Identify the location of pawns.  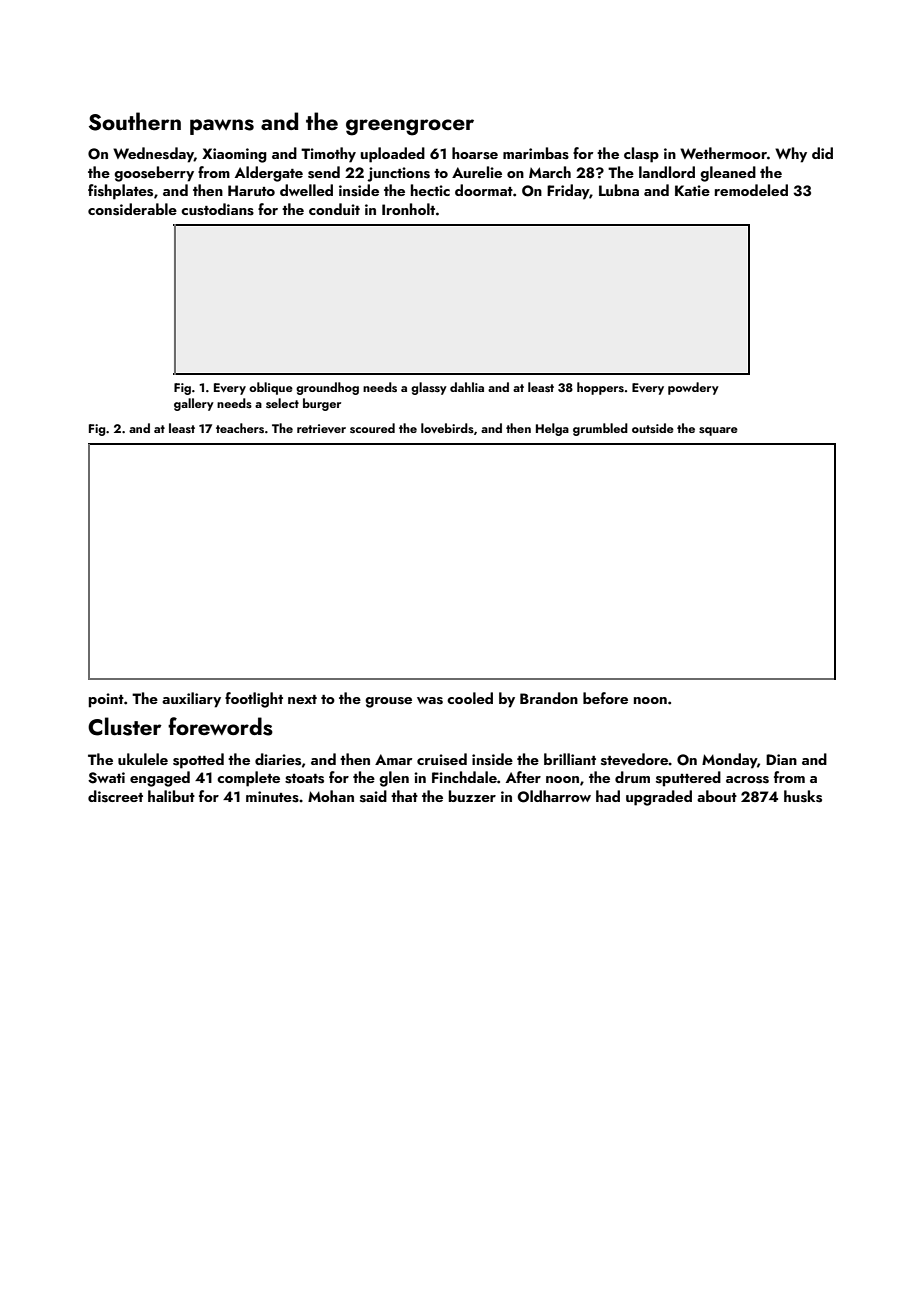
(222, 127).
